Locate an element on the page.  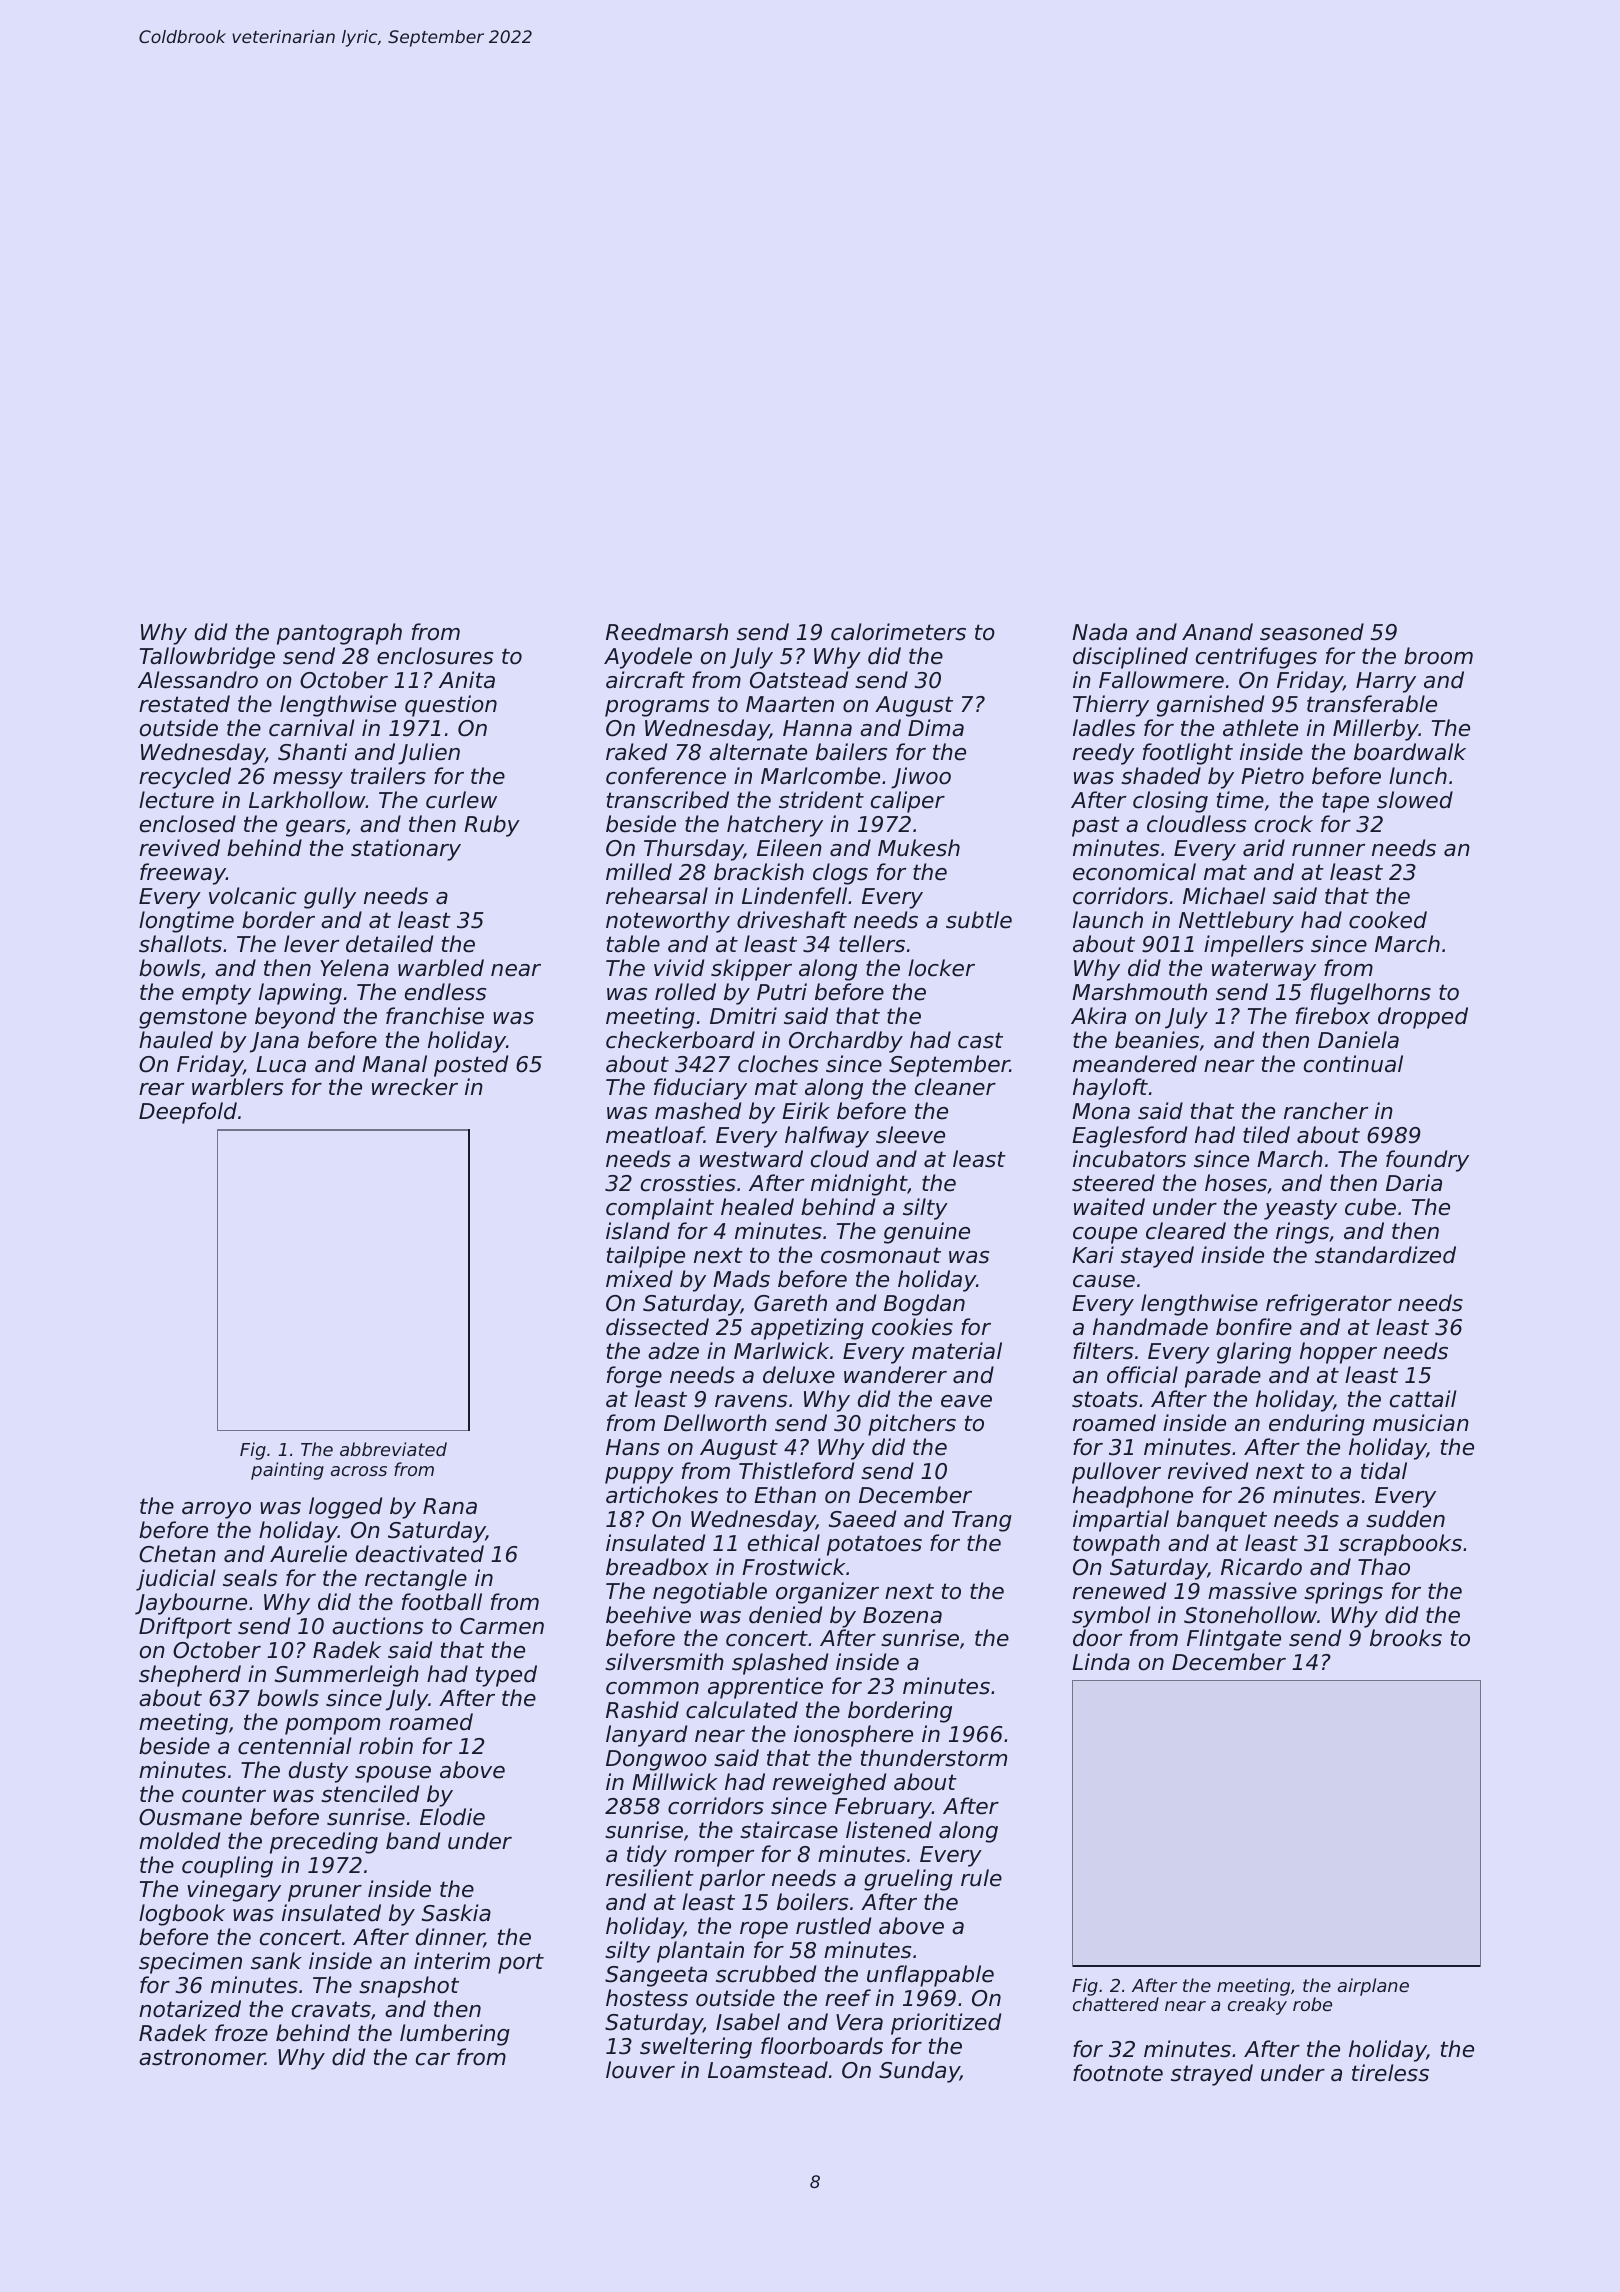
pantograph is located at coordinates (339, 634).
